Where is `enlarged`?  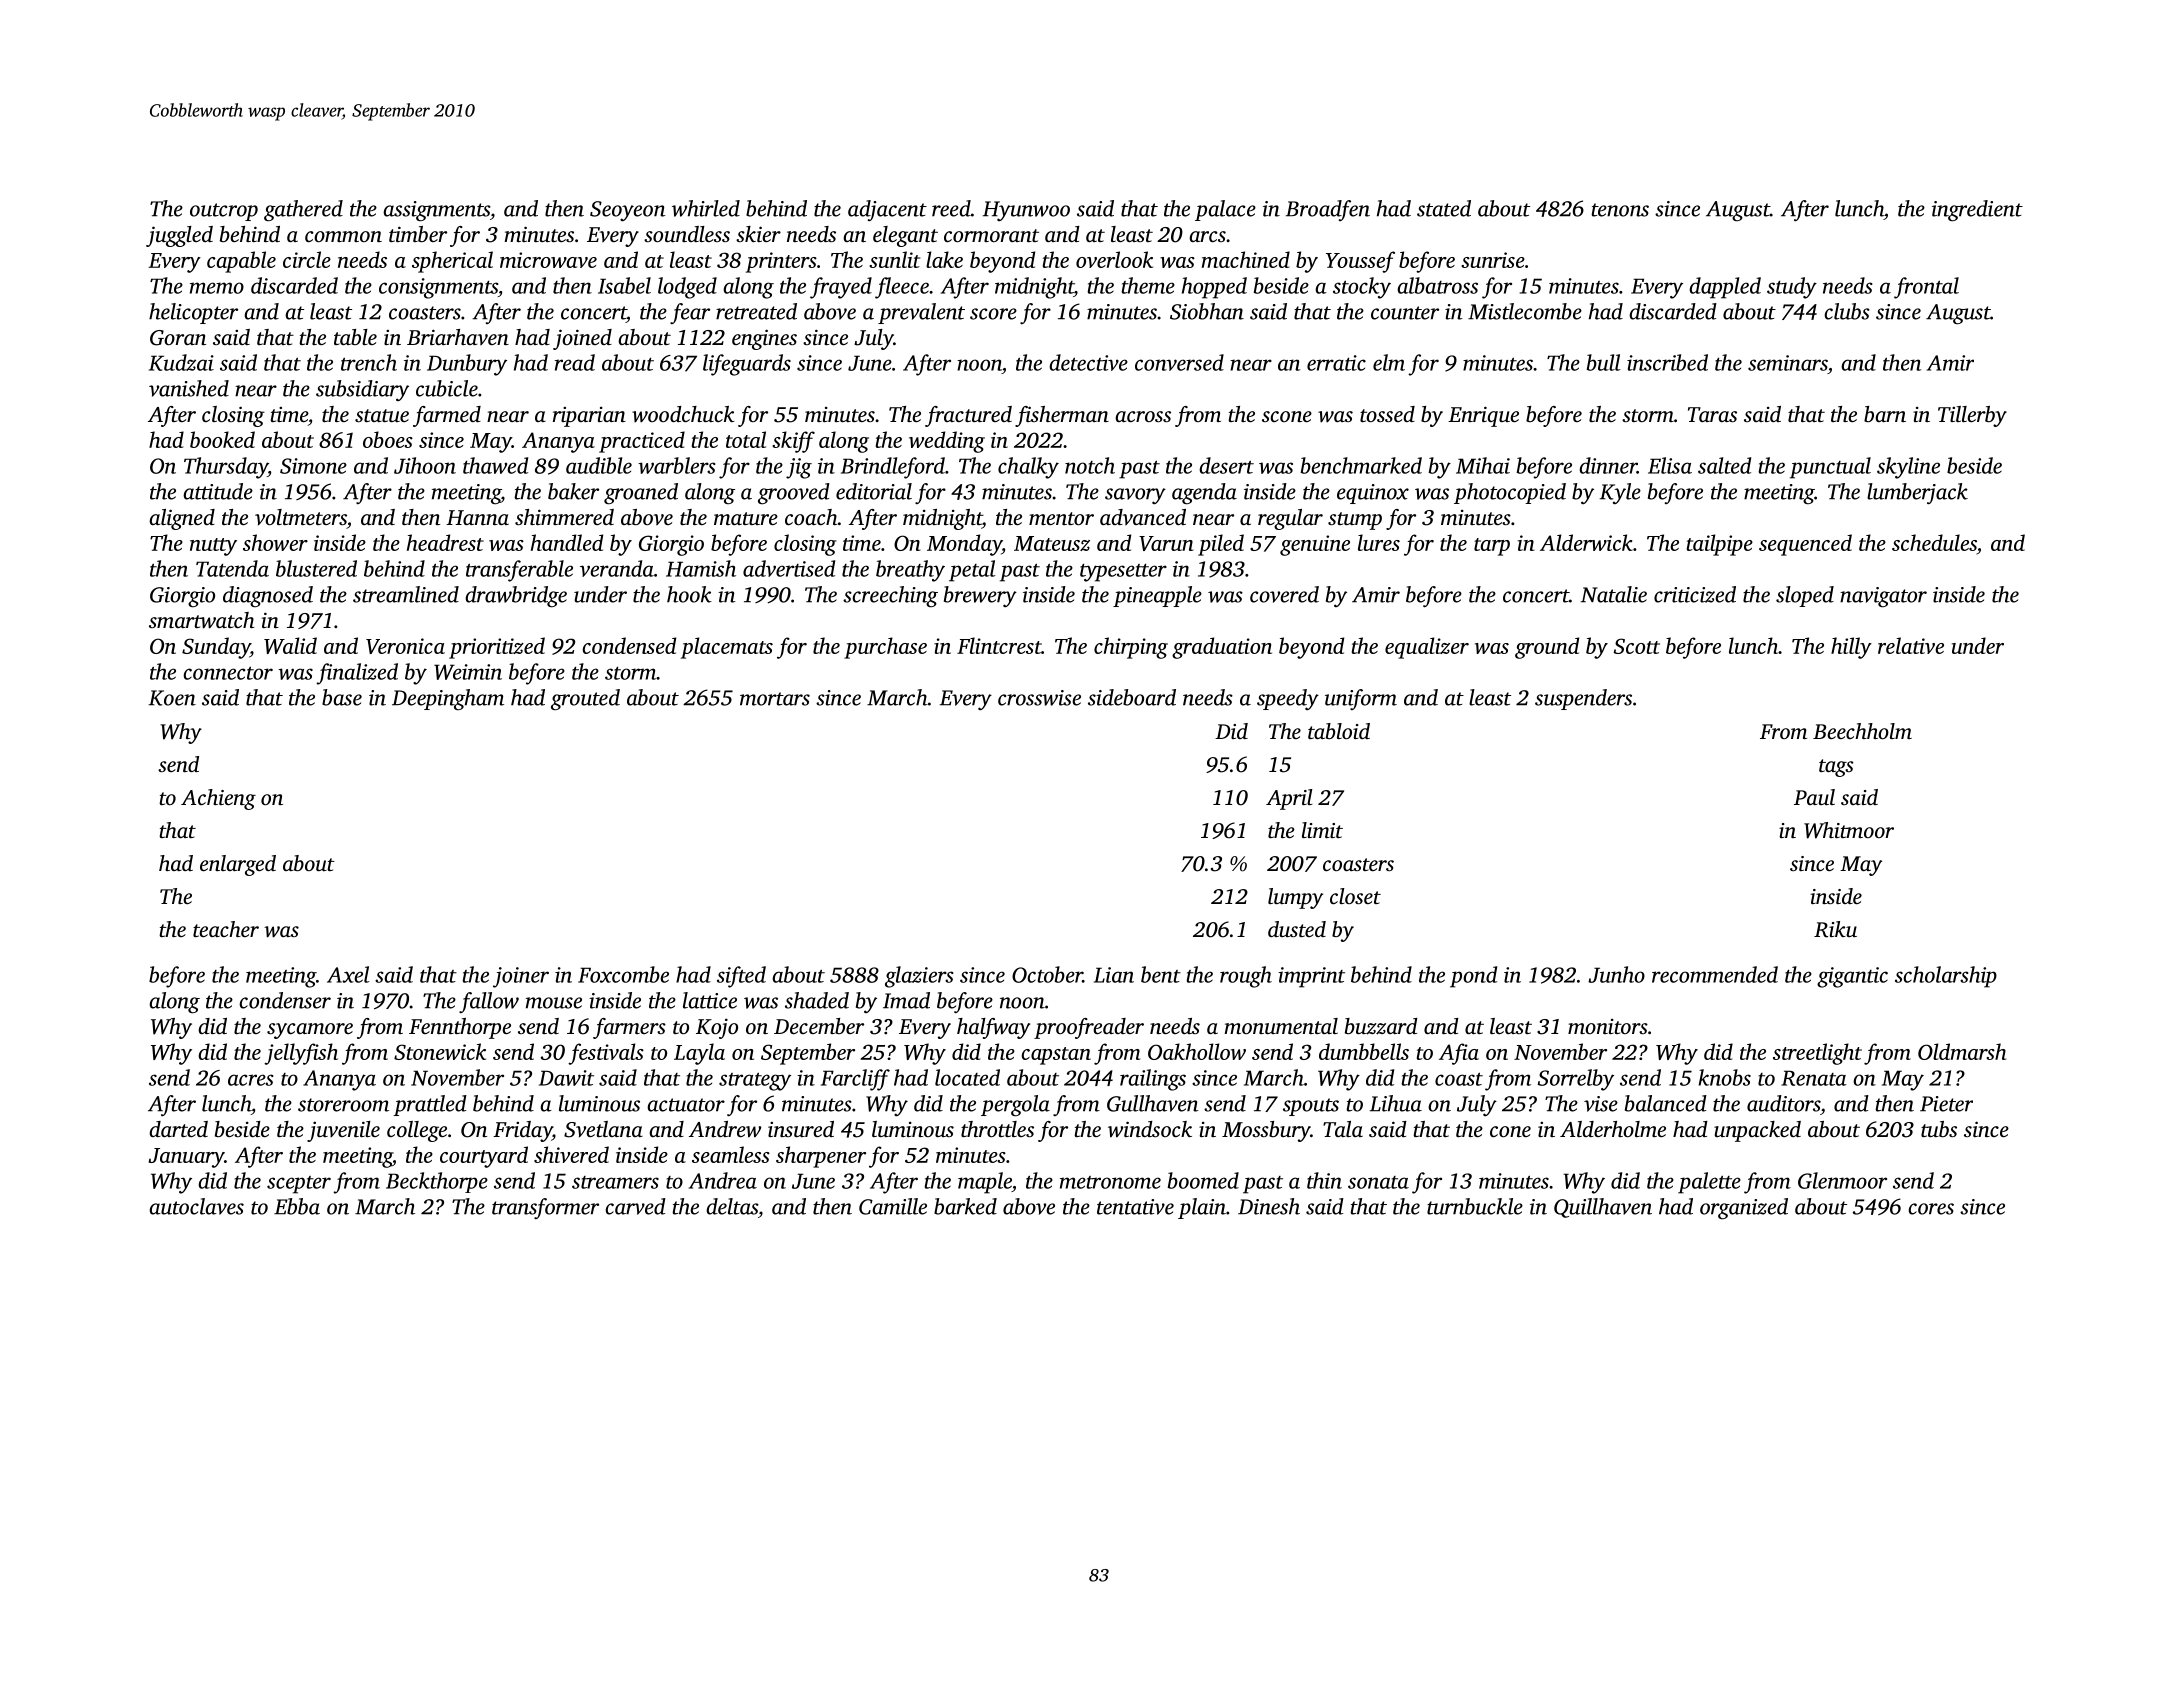
enlarged is located at coordinates (238, 865).
